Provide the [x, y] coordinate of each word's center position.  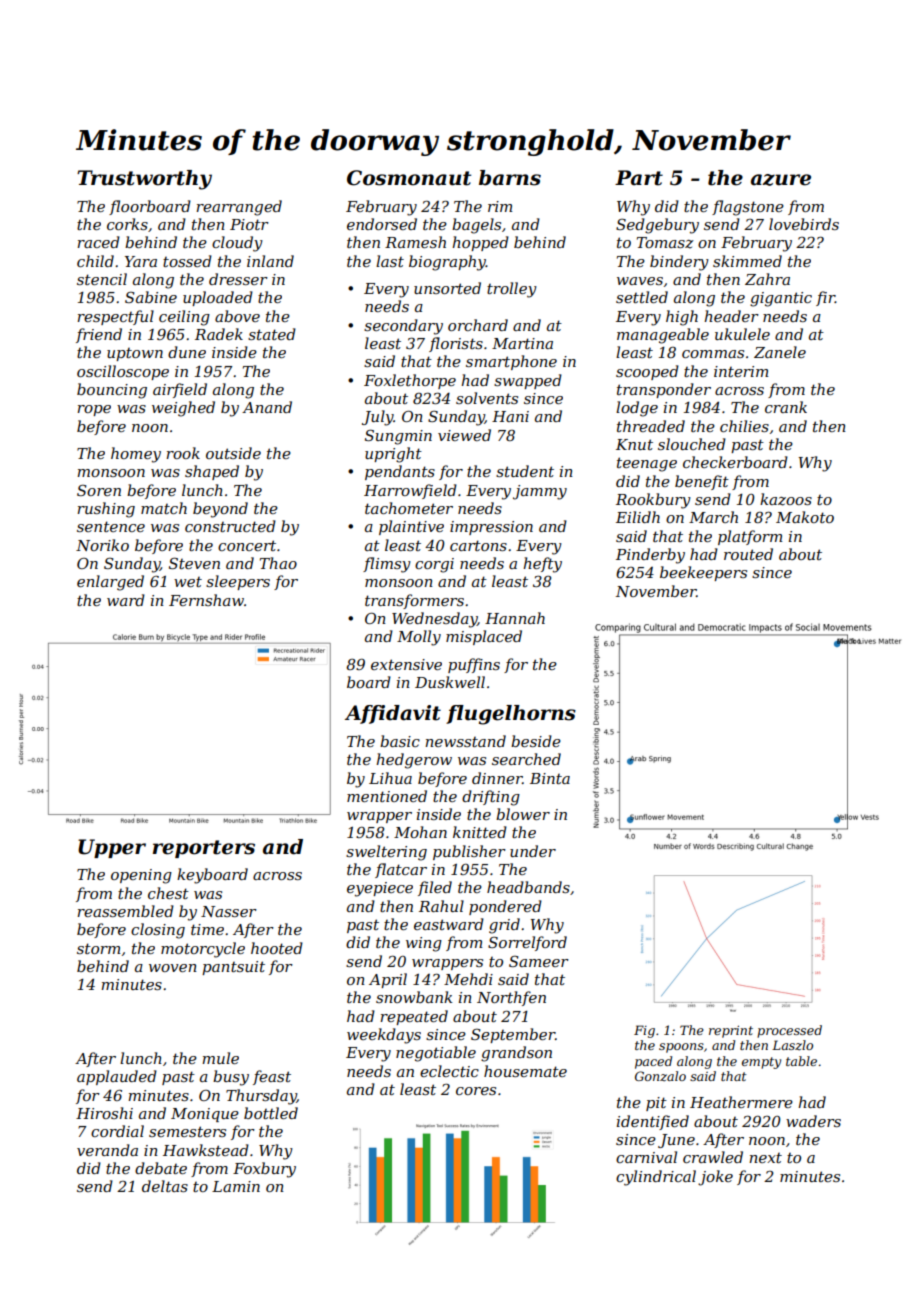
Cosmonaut [409, 178]
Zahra [767, 279]
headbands [528, 887]
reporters [204, 849]
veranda [107, 1150]
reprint [731, 1032]
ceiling [184, 318]
